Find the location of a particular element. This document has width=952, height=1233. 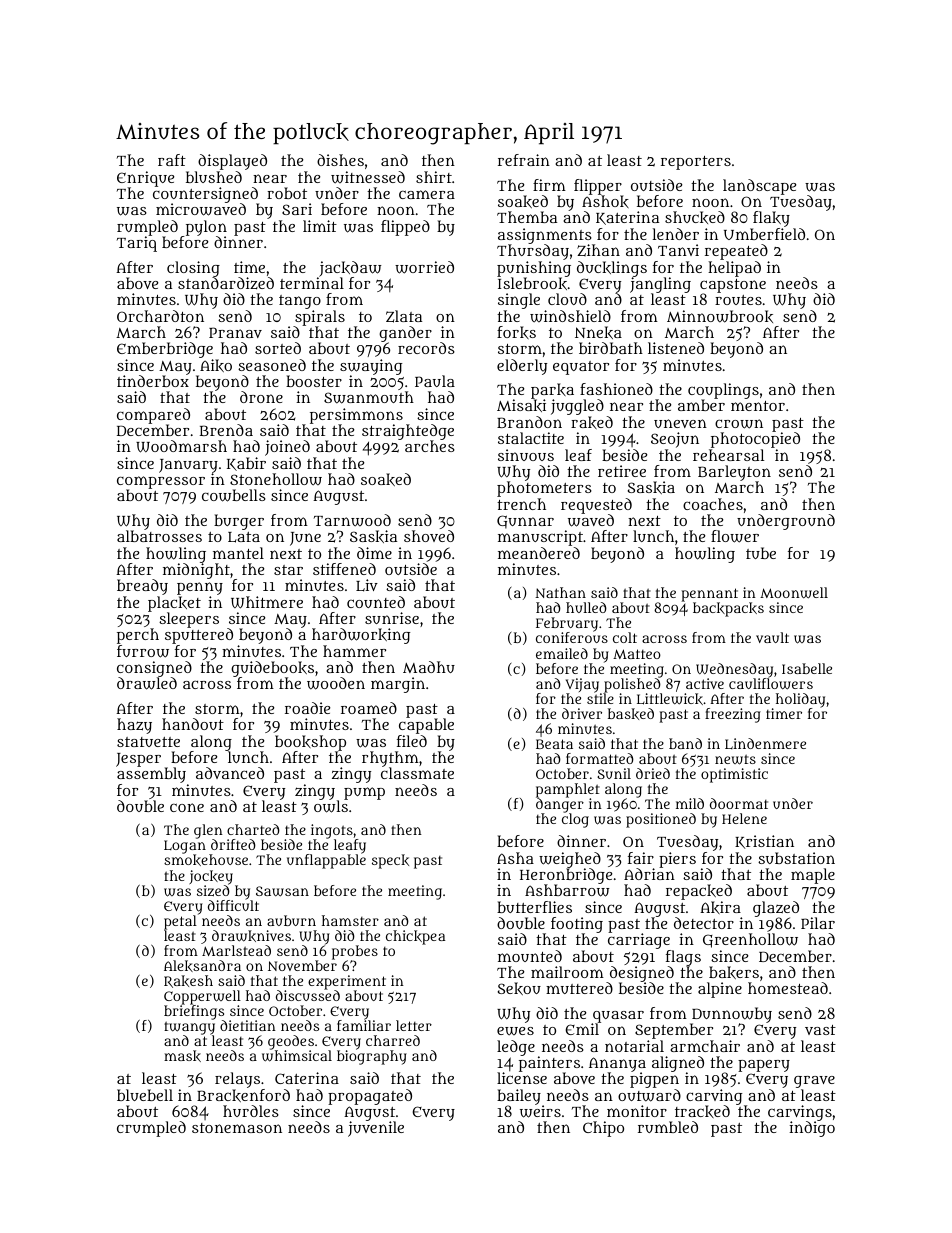

mentor is located at coordinates (758, 406).
